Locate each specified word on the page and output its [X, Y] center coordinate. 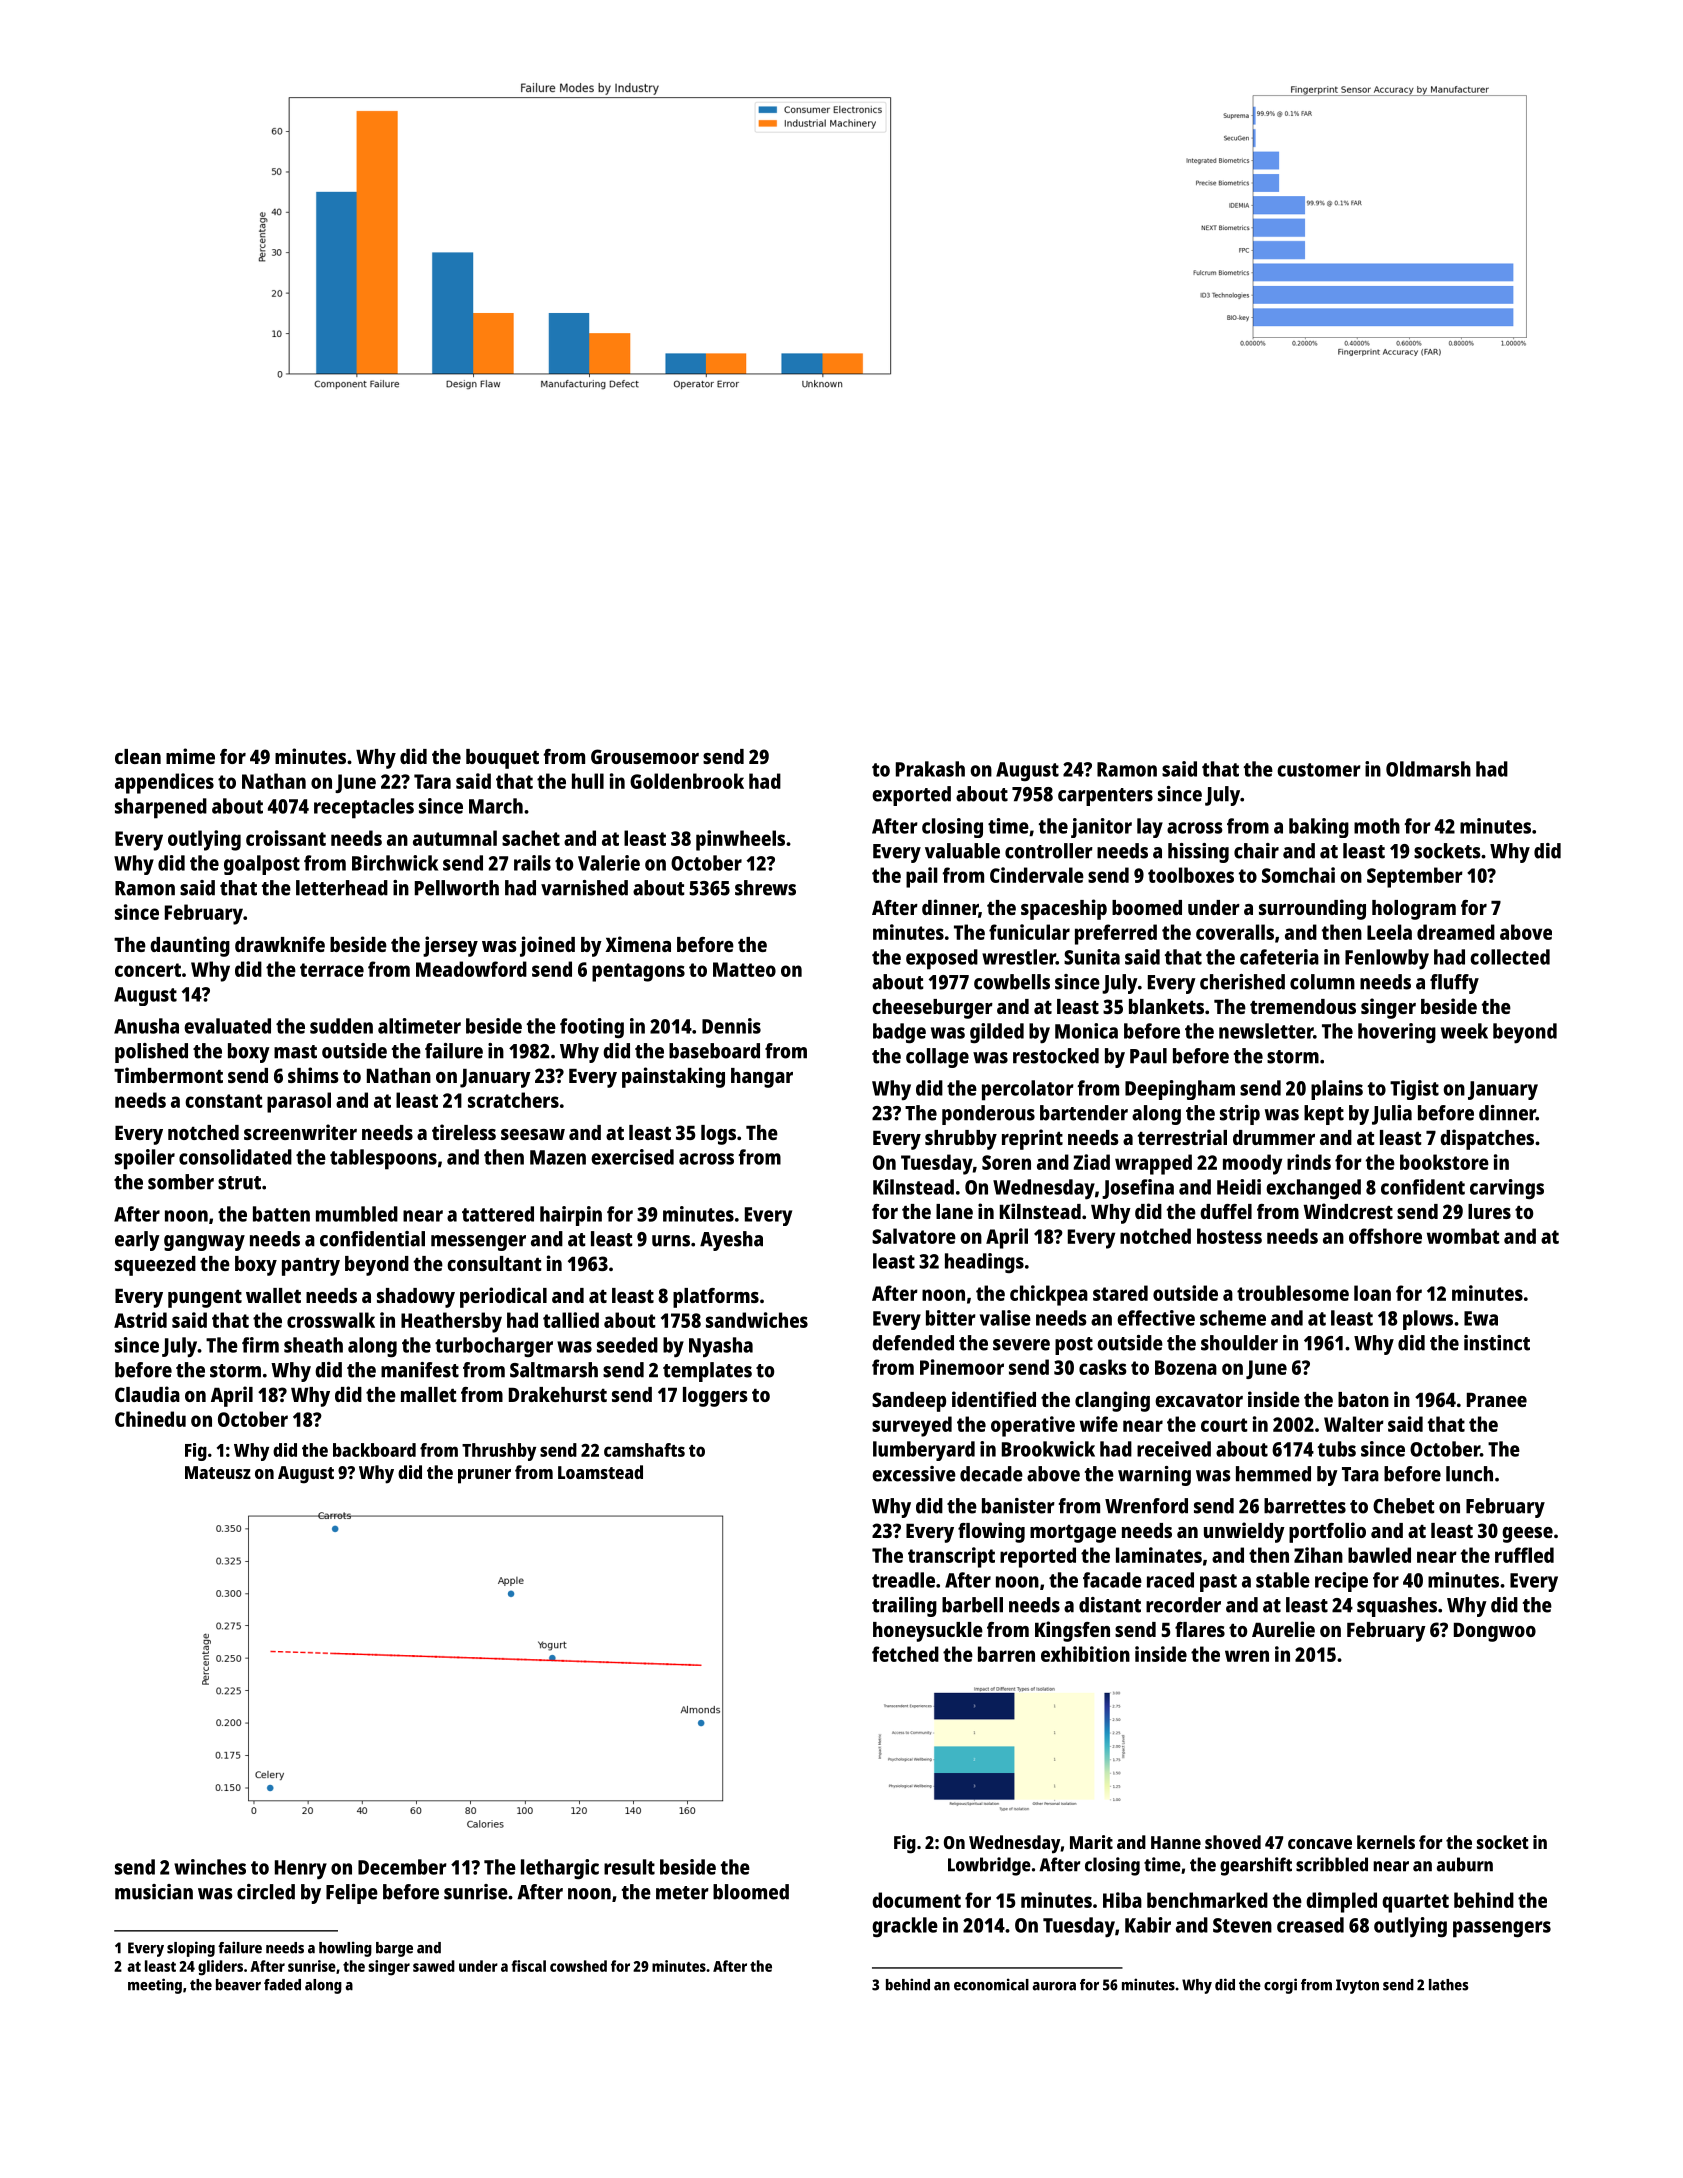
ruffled [1524, 1555]
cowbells [1012, 982]
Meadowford [471, 969]
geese [1527, 1535]
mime [190, 756]
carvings [1507, 1189]
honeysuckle [928, 1632]
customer [1319, 770]
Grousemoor [645, 756]
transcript [951, 1557]
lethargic [560, 1869]
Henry [301, 1870]
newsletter [1266, 1031]
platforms [716, 1298]
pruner [484, 1476]
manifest [420, 1370]
